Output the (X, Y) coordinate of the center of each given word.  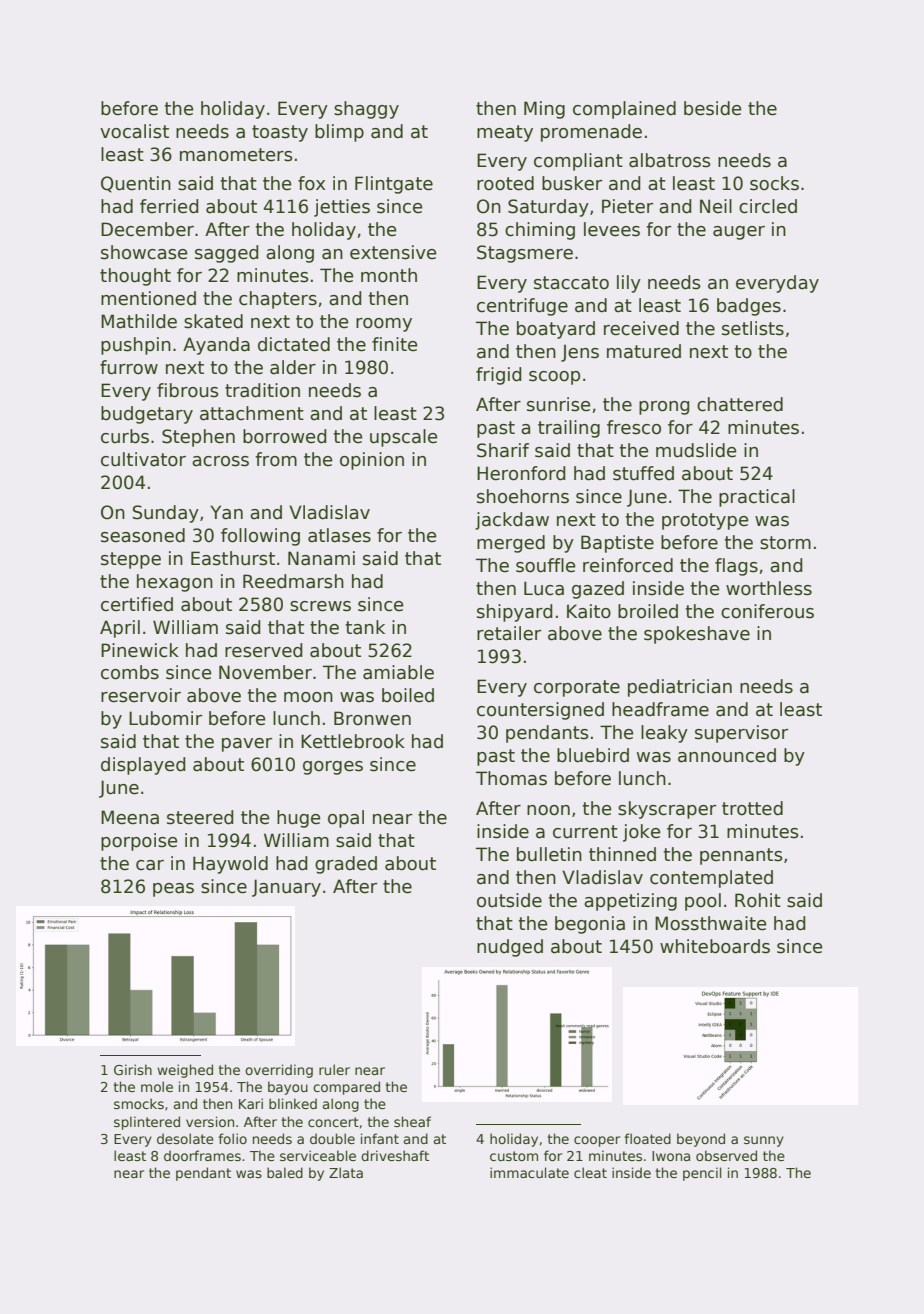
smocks (139, 1103)
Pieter (627, 206)
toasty (280, 133)
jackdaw (512, 521)
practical (757, 498)
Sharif (503, 450)
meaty (505, 133)
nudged (510, 948)
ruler (334, 1069)
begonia (590, 925)
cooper (597, 1141)
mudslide (696, 450)
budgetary (147, 415)
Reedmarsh (293, 581)
